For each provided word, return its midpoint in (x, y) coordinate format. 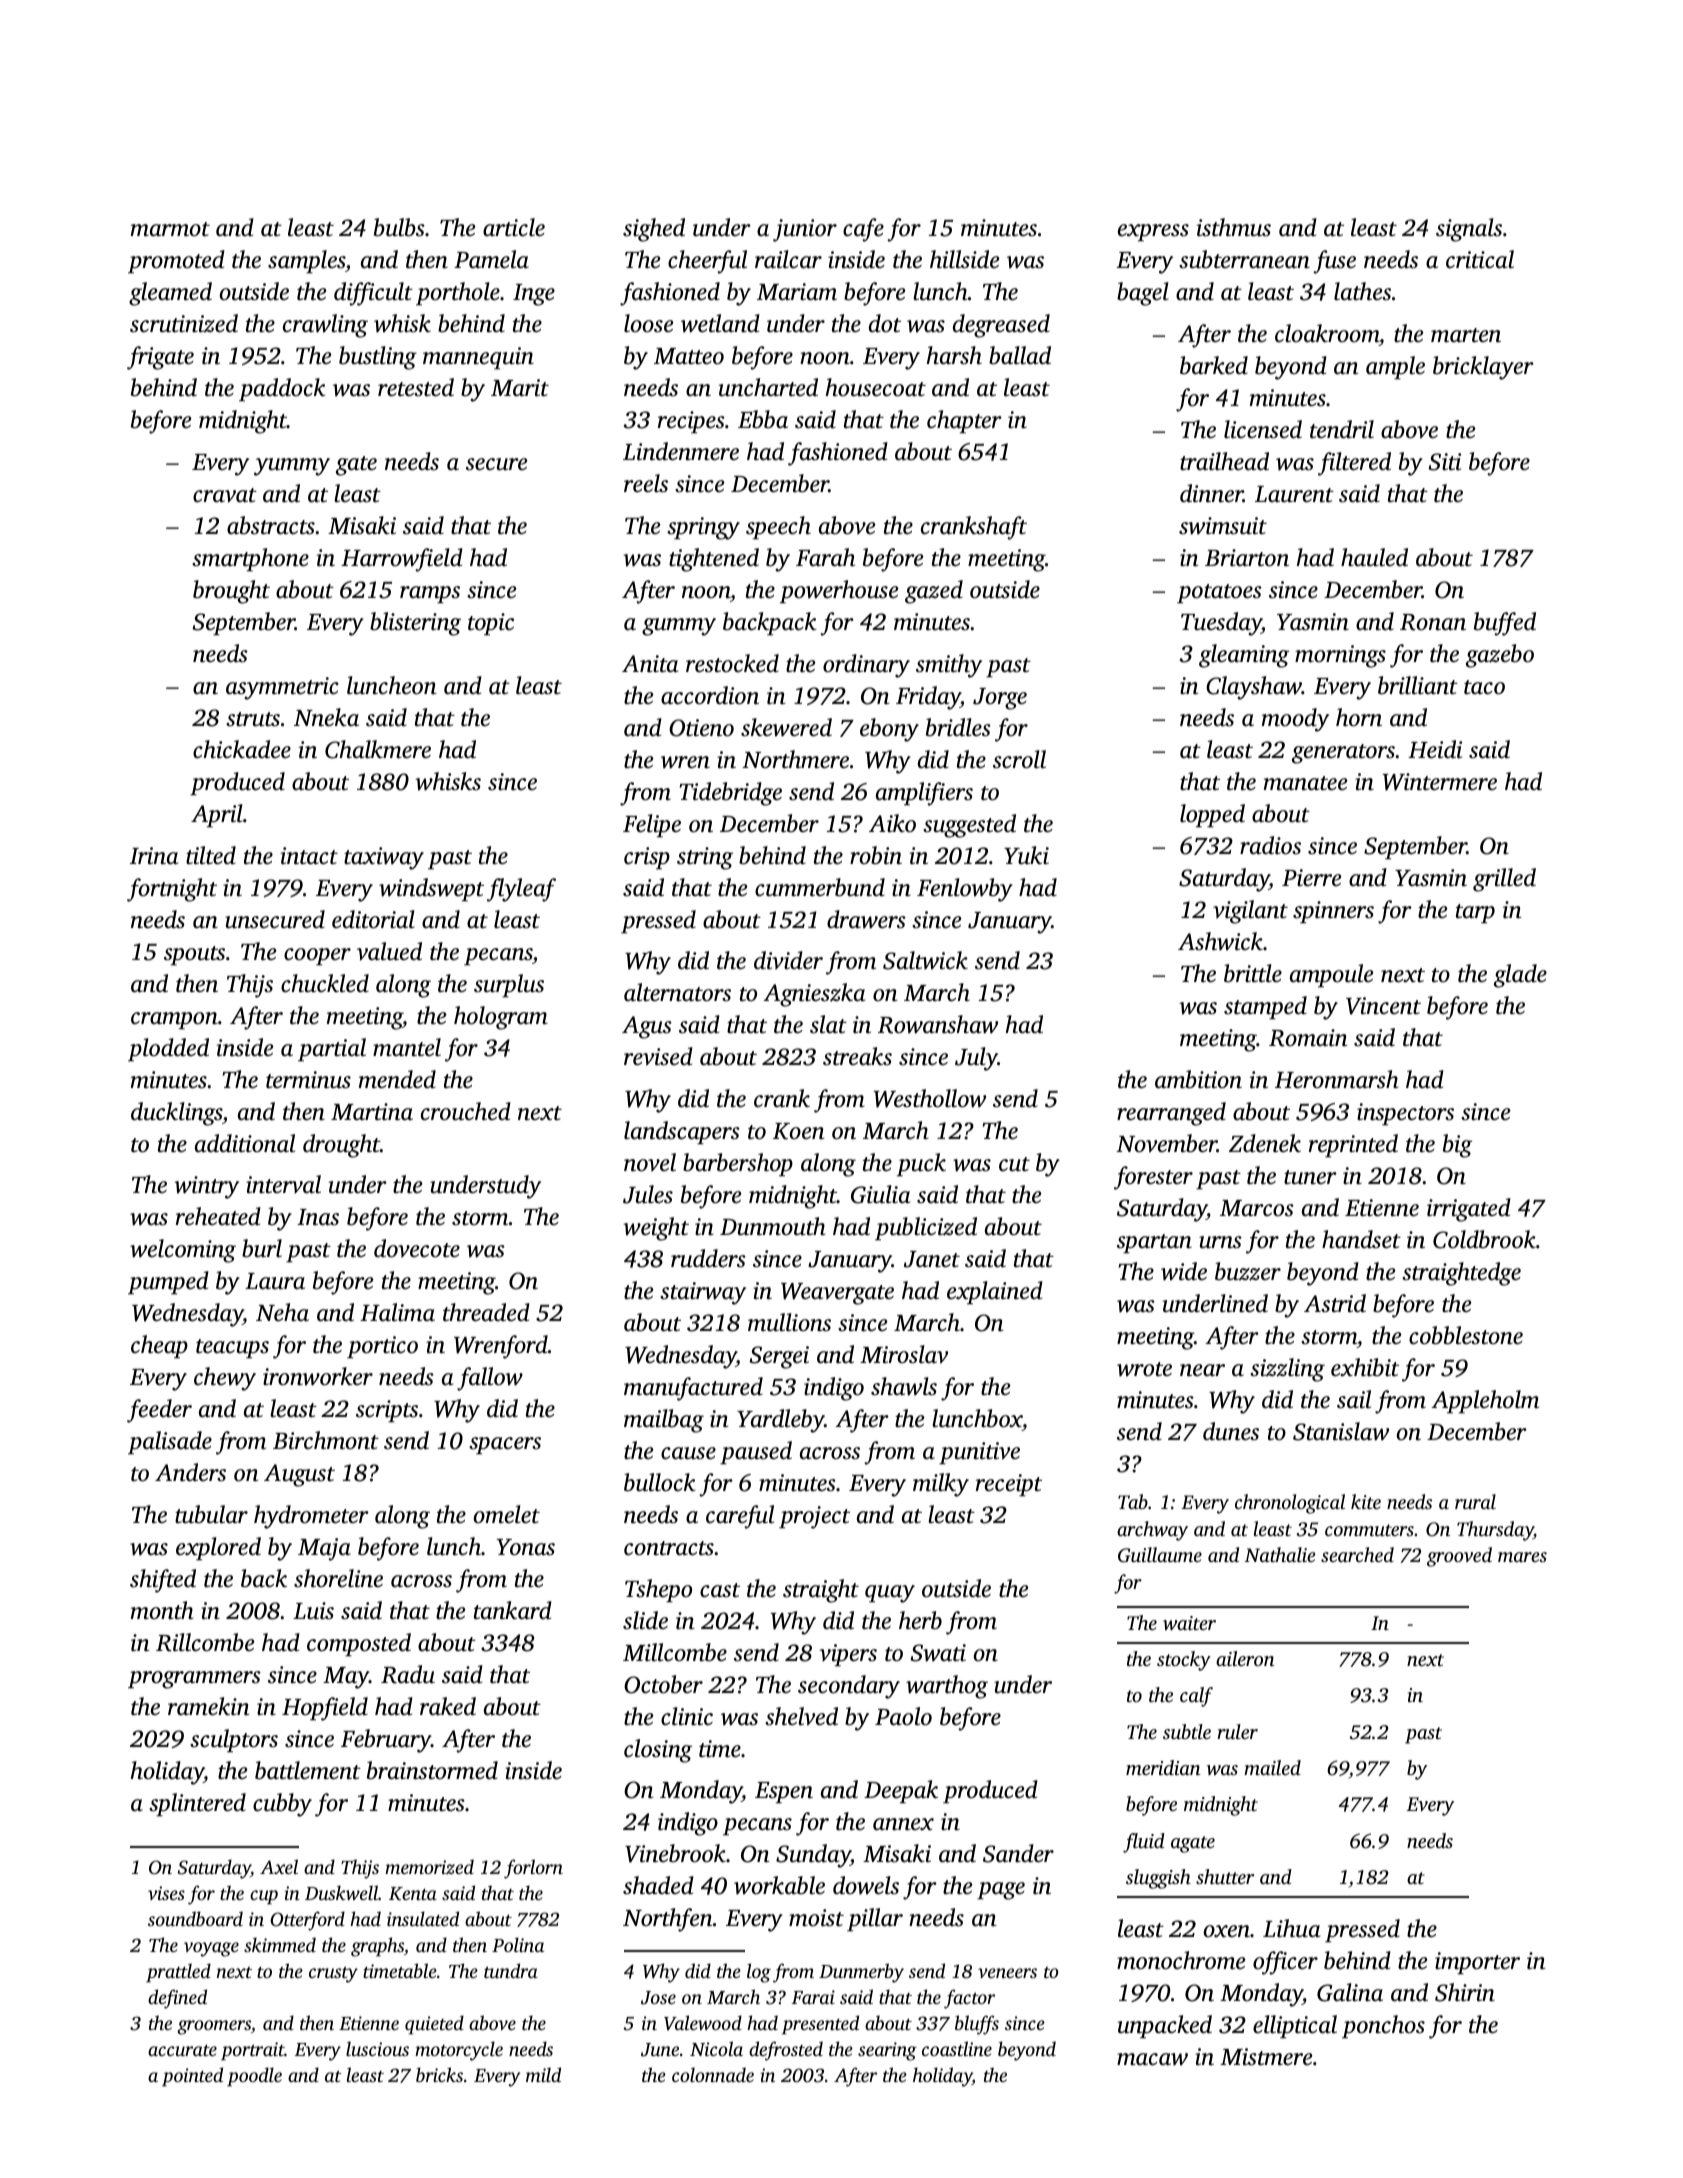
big (1457, 1146)
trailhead (1224, 461)
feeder (159, 1411)
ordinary (866, 666)
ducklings (176, 1114)
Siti (1445, 462)
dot (885, 323)
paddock (282, 390)
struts (253, 719)
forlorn (533, 1869)
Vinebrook (675, 1853)
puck (921, 1165)
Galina (1350, 1992)
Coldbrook (1484, 1239)
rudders (708, 1258)
